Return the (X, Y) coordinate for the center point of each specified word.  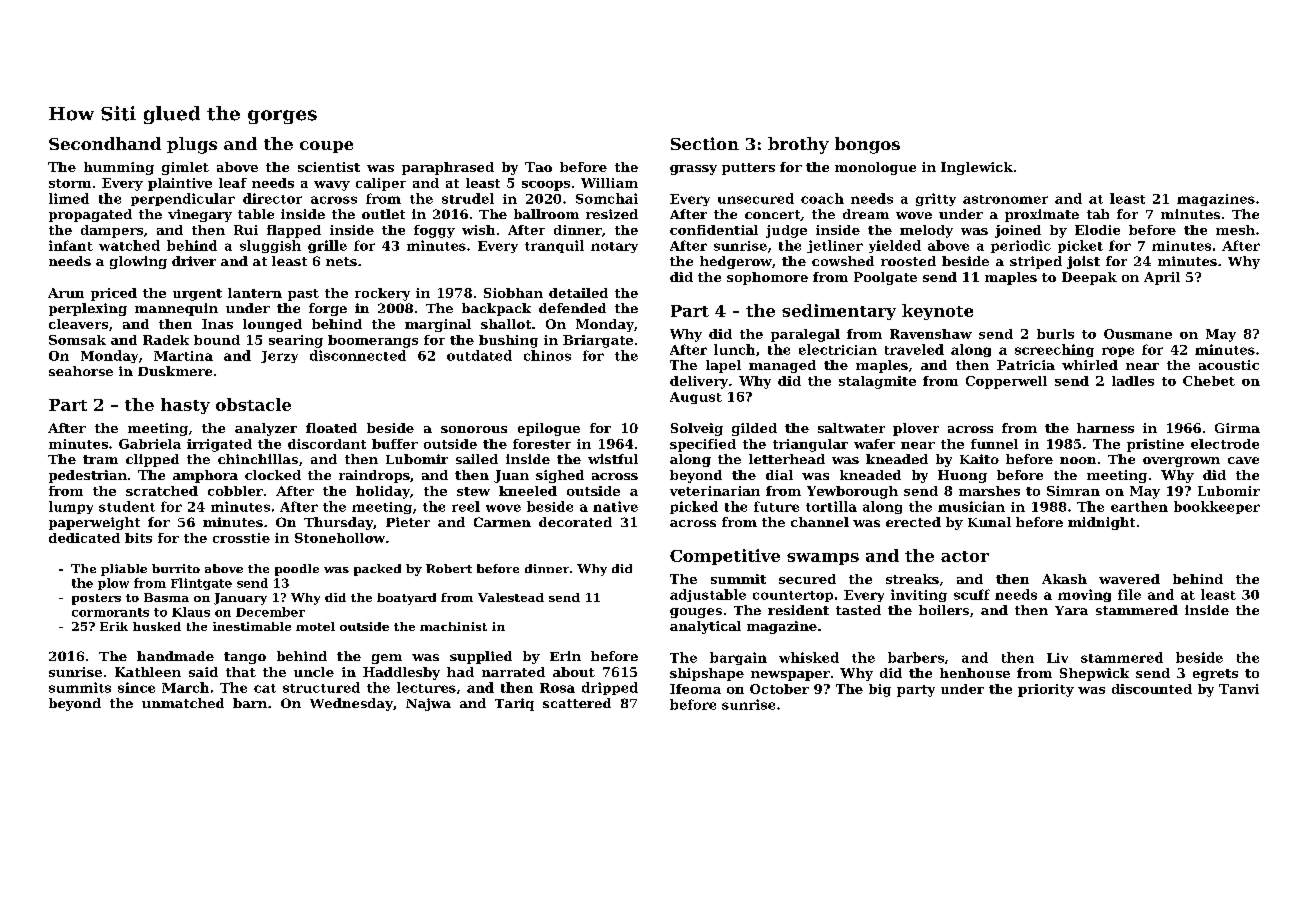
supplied (481, 657)
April (1162, 278)
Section (705, 143)
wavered (1129, 579)
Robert (449, 568)
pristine (1155, 445)
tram (100, 459)
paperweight (94, 523)
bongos (867, 145)
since (136, 687)
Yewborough (852, 492)
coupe (326, 147)
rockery (382, 294)
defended (572, 308)
